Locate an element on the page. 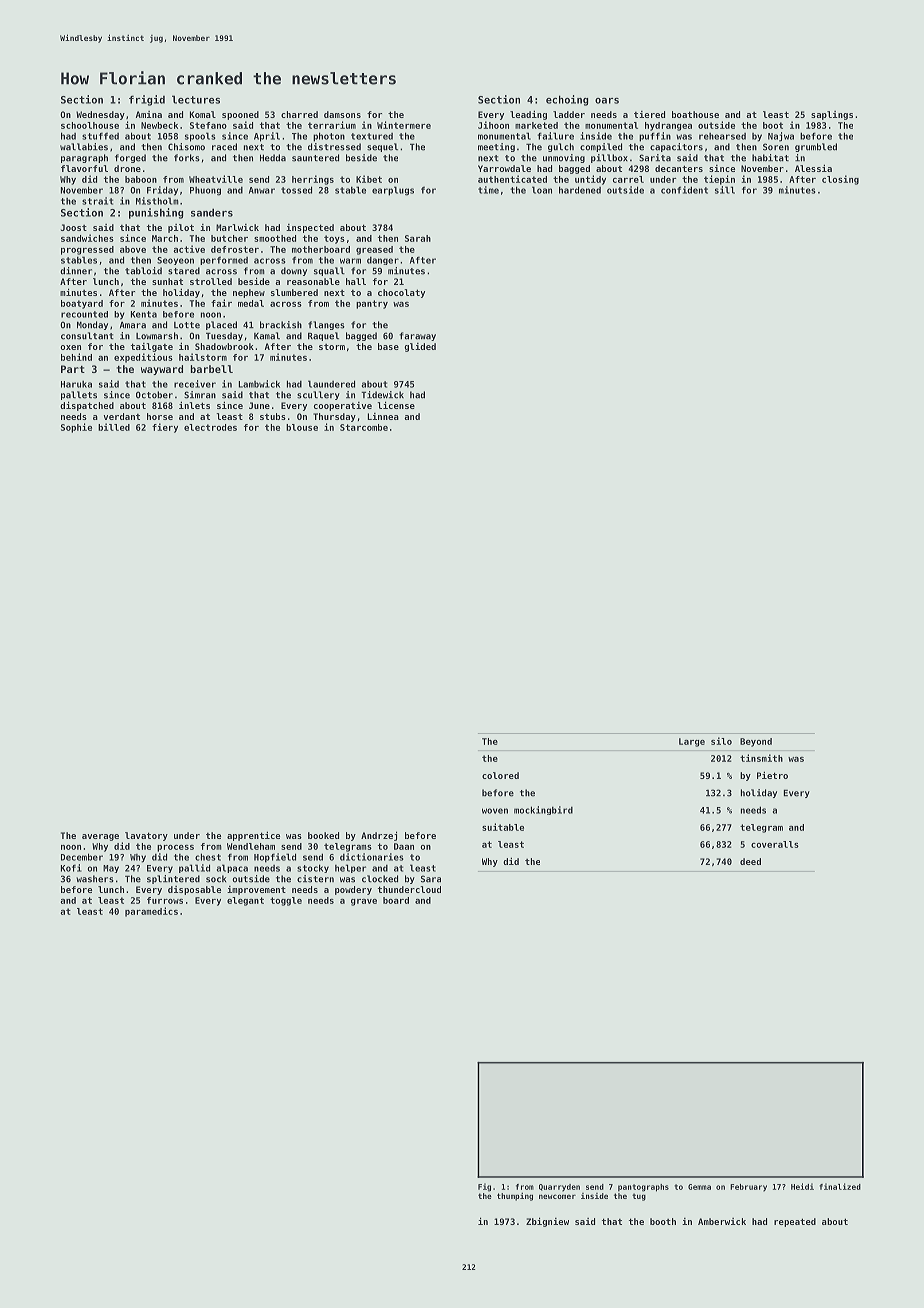 The height and width of the document is (1308, 924). spooned is located at coordinates (240, 115).
